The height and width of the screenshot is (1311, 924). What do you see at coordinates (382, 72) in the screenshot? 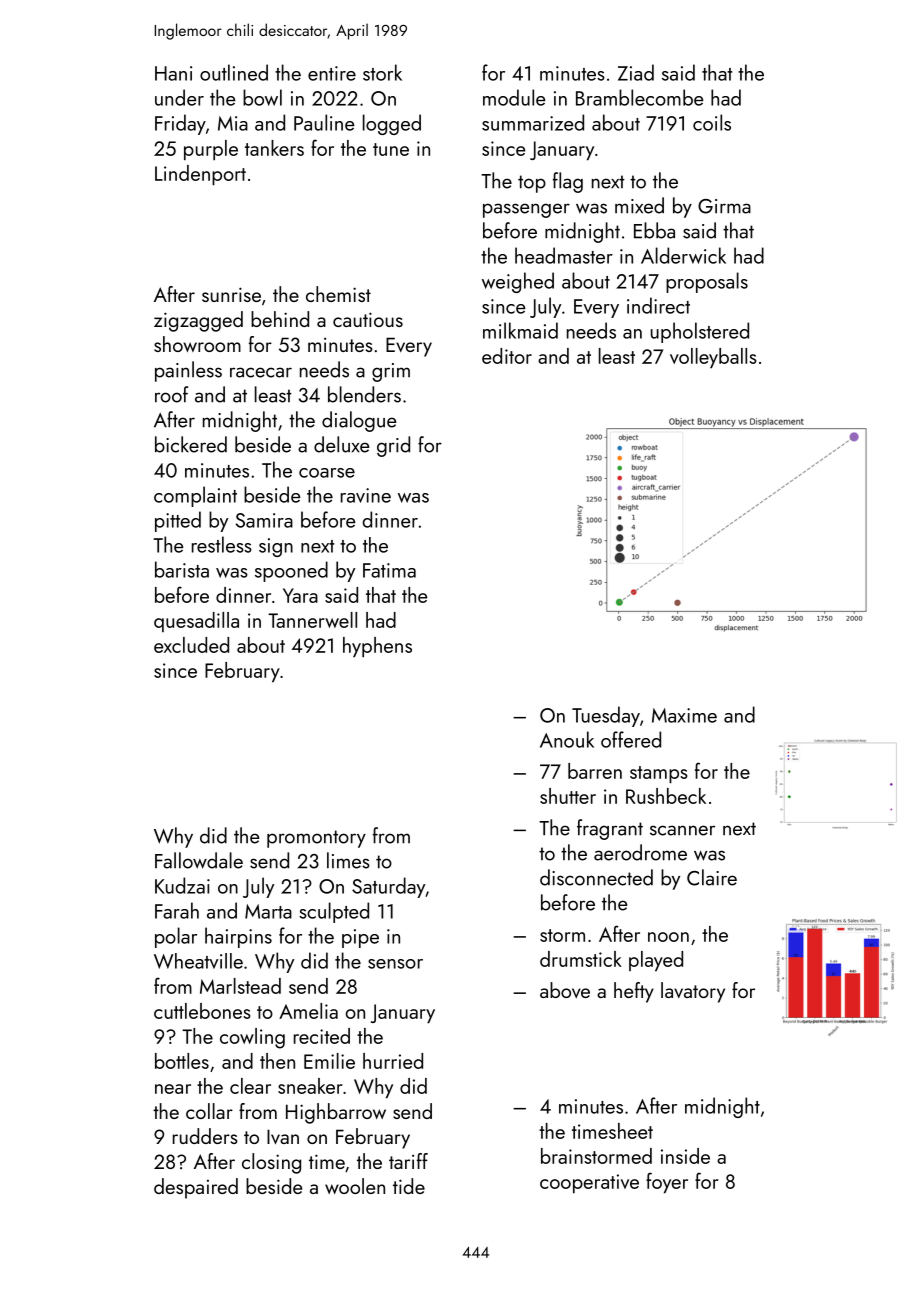
I see `stork` at bounding box center [382, 72].
